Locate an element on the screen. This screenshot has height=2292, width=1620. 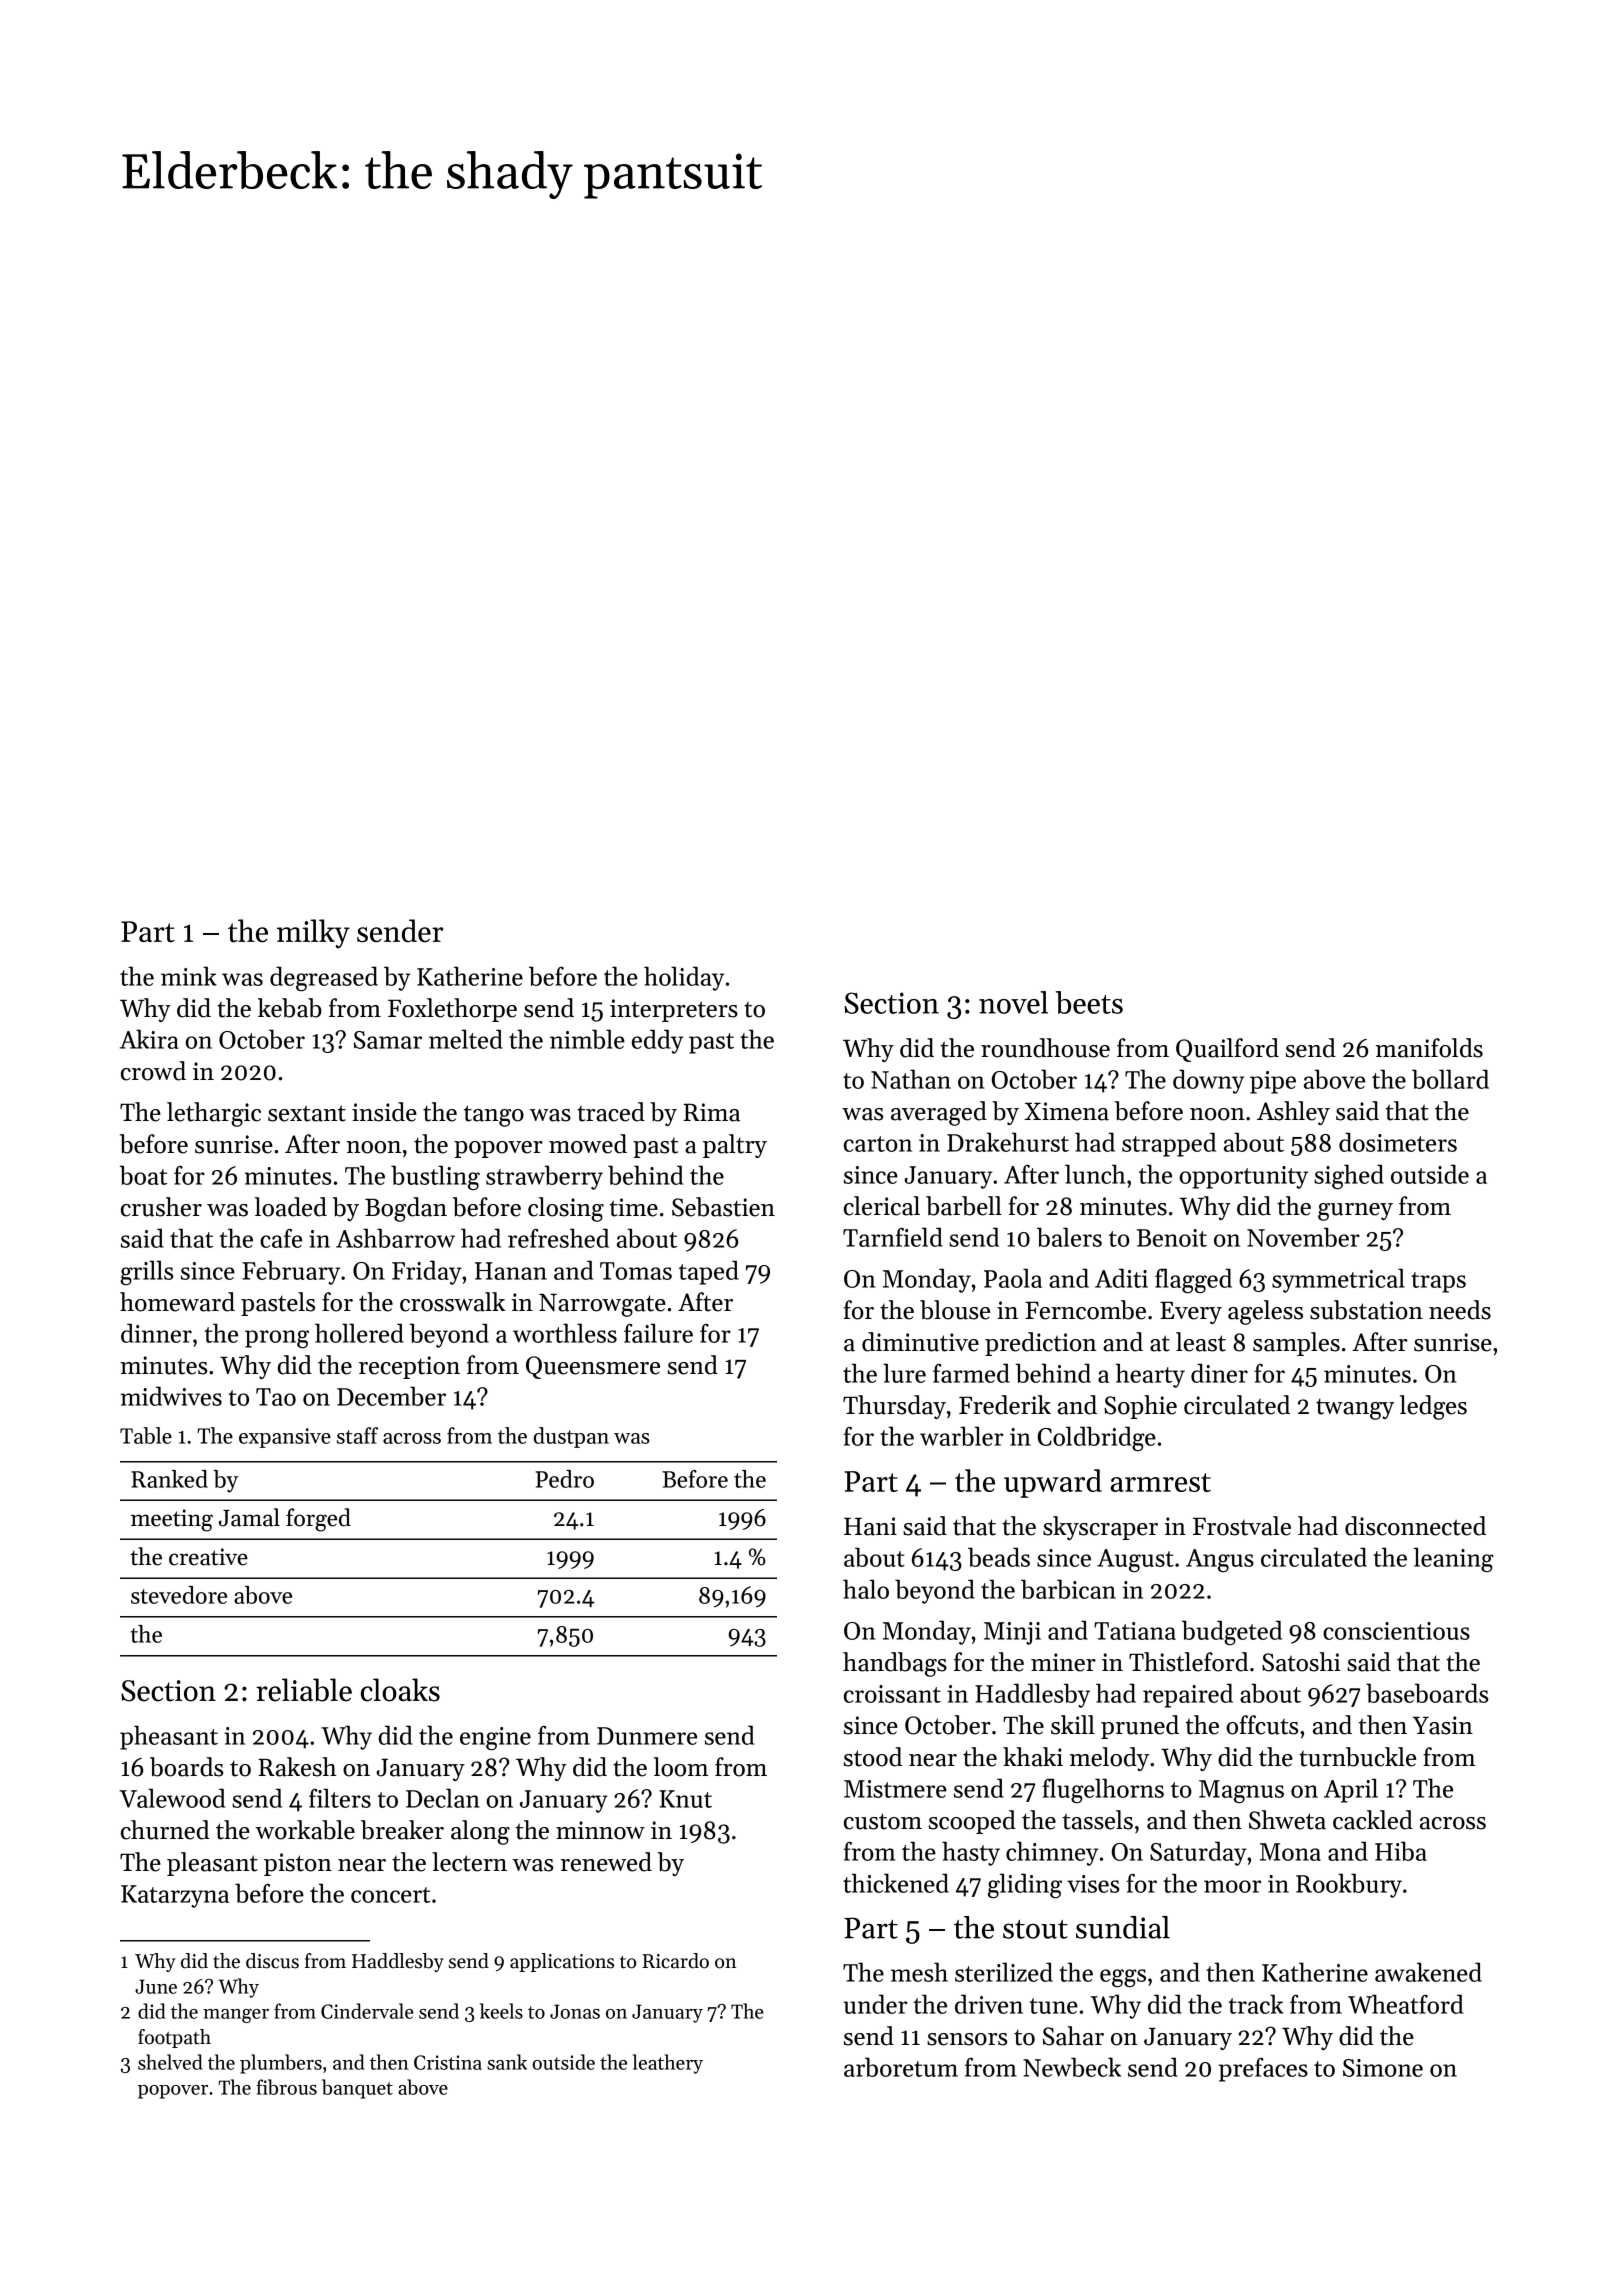
discus is located at coordinates (272, 1961).
